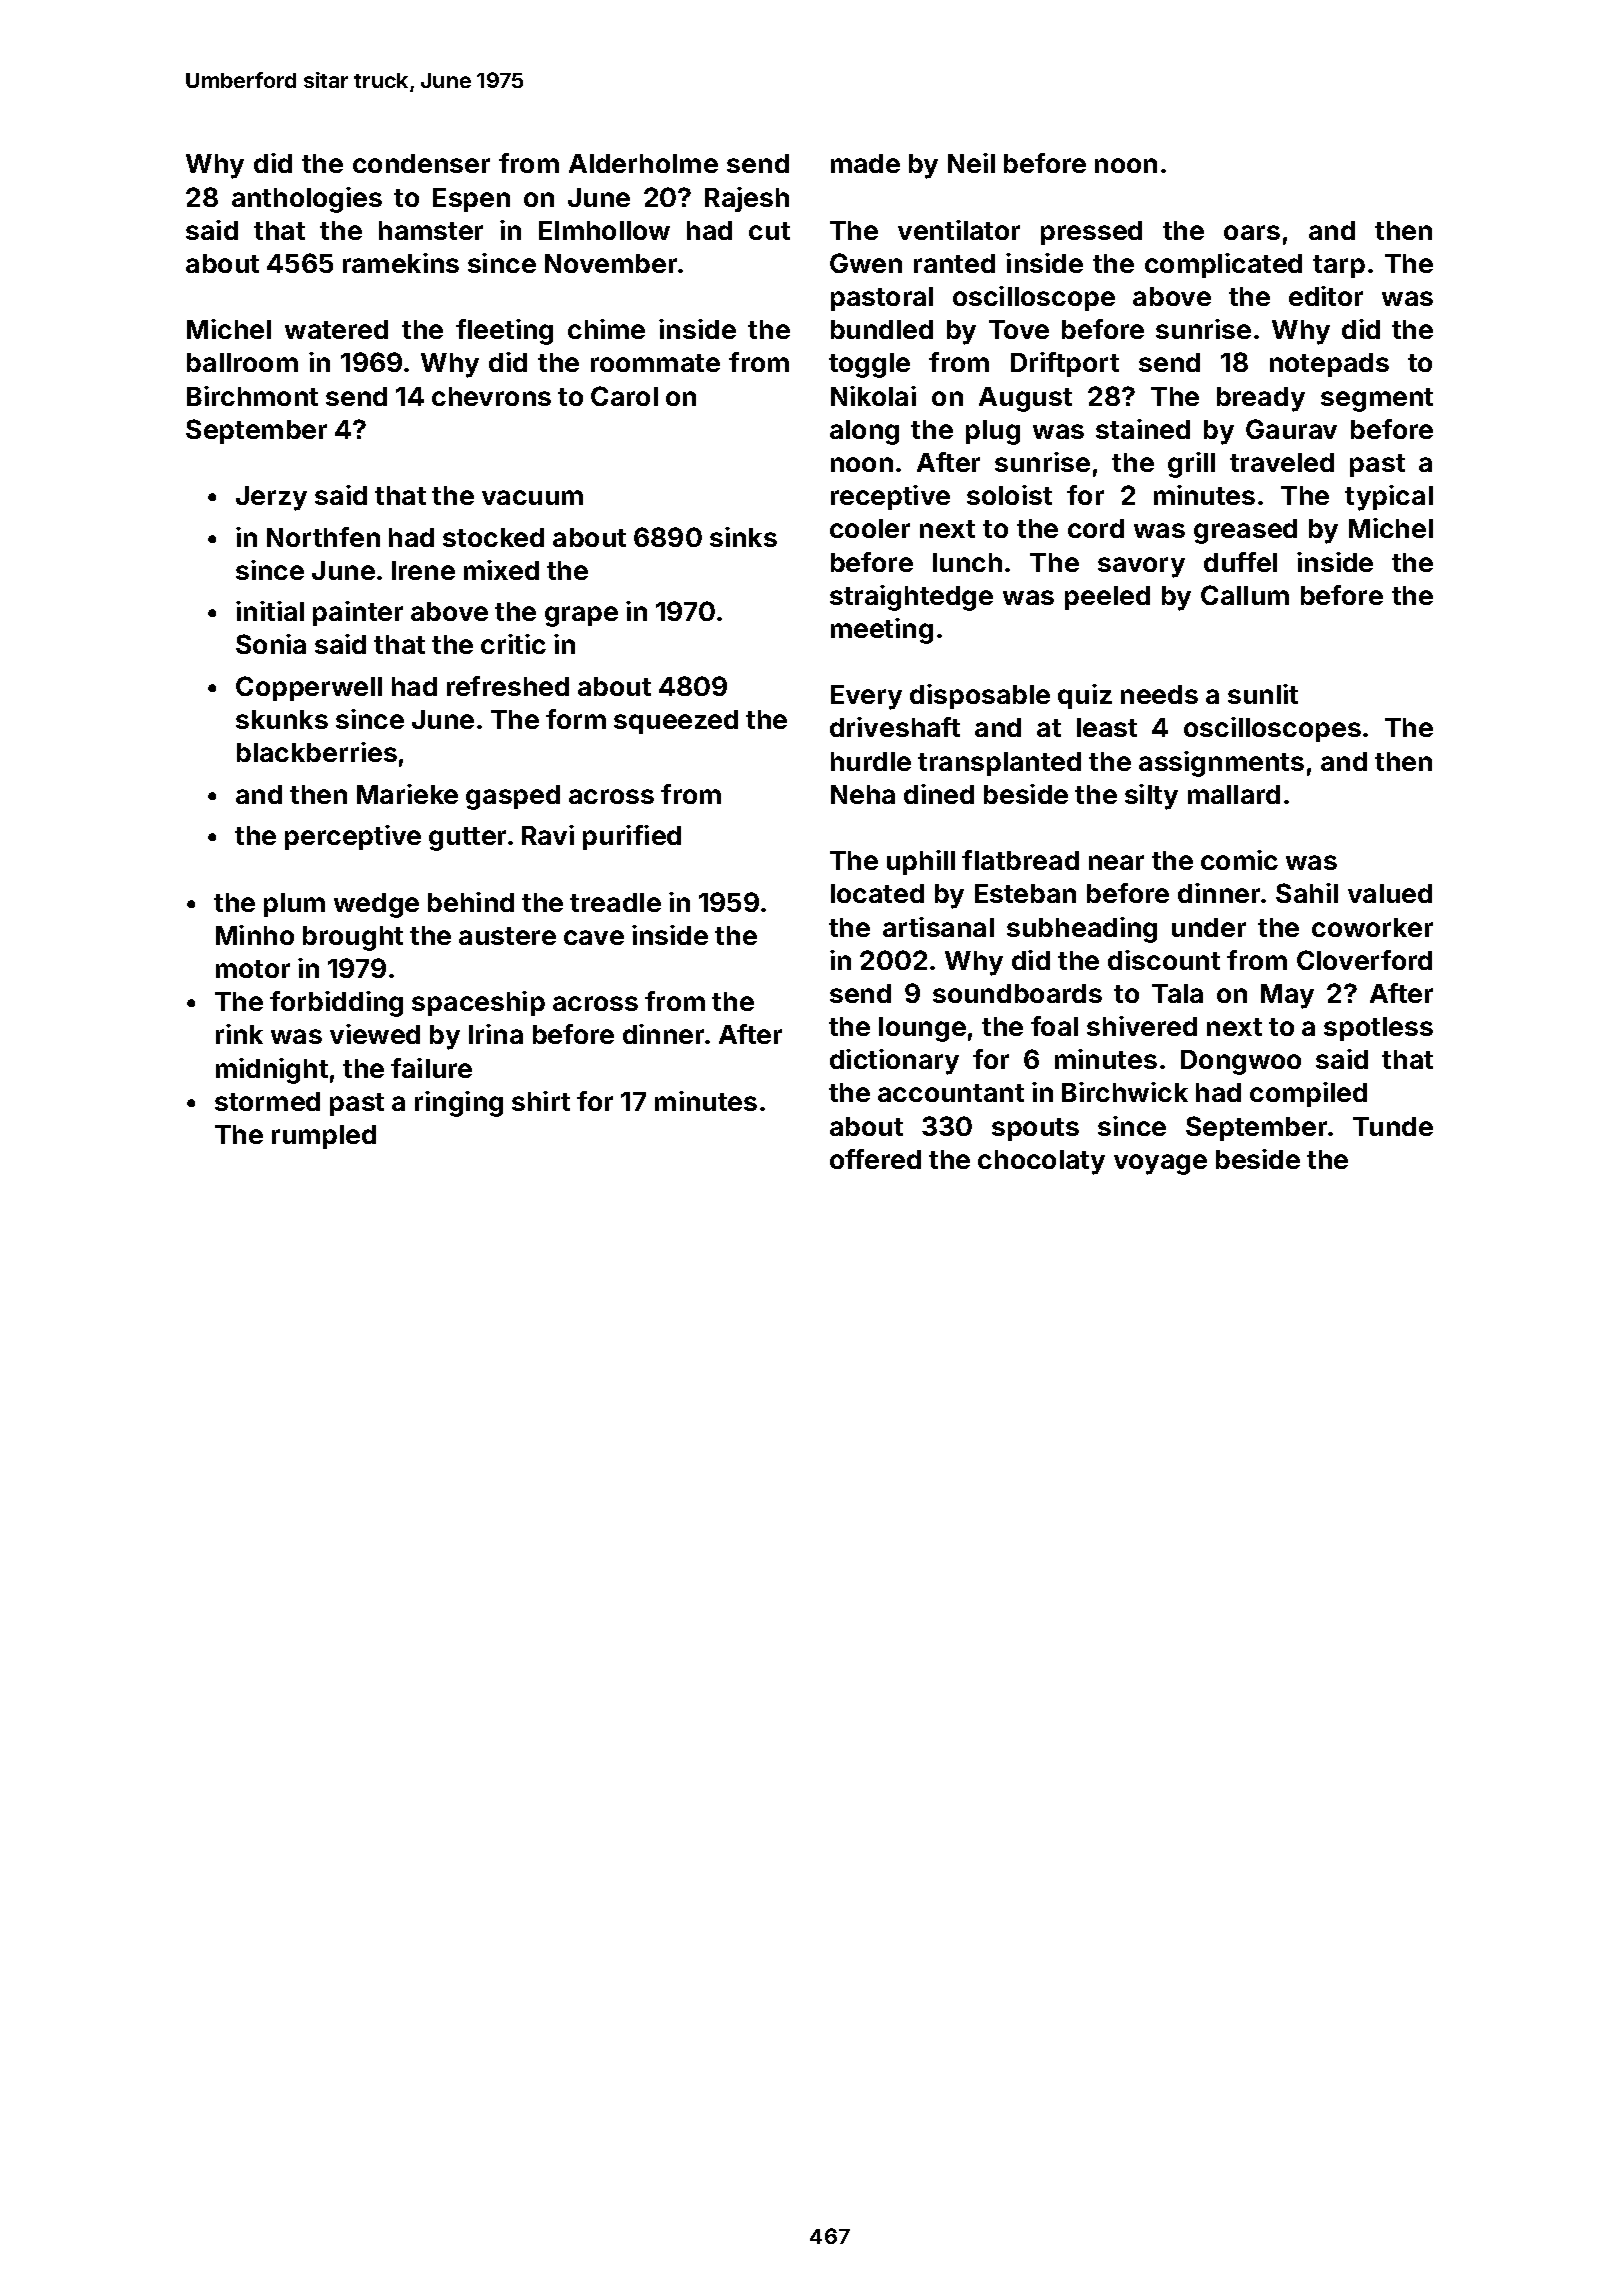 Image resolution: width=1620 pixels, height=2292 pixels. What do you see at coordinates (239, 1034) in the image?
I see `rink` at bounding box center [239, 1034].
